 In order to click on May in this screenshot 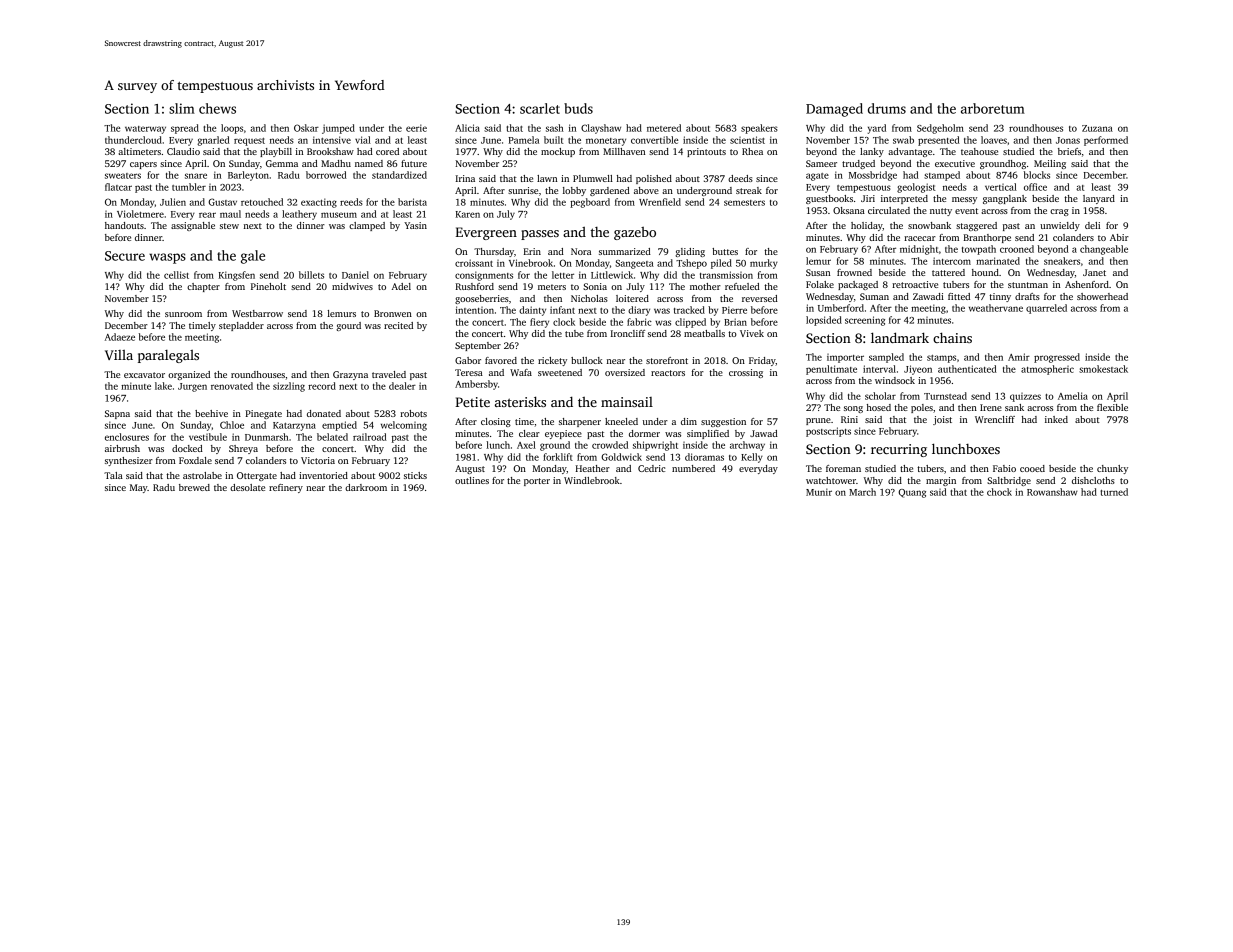, I will do `click(139, 488)`.
